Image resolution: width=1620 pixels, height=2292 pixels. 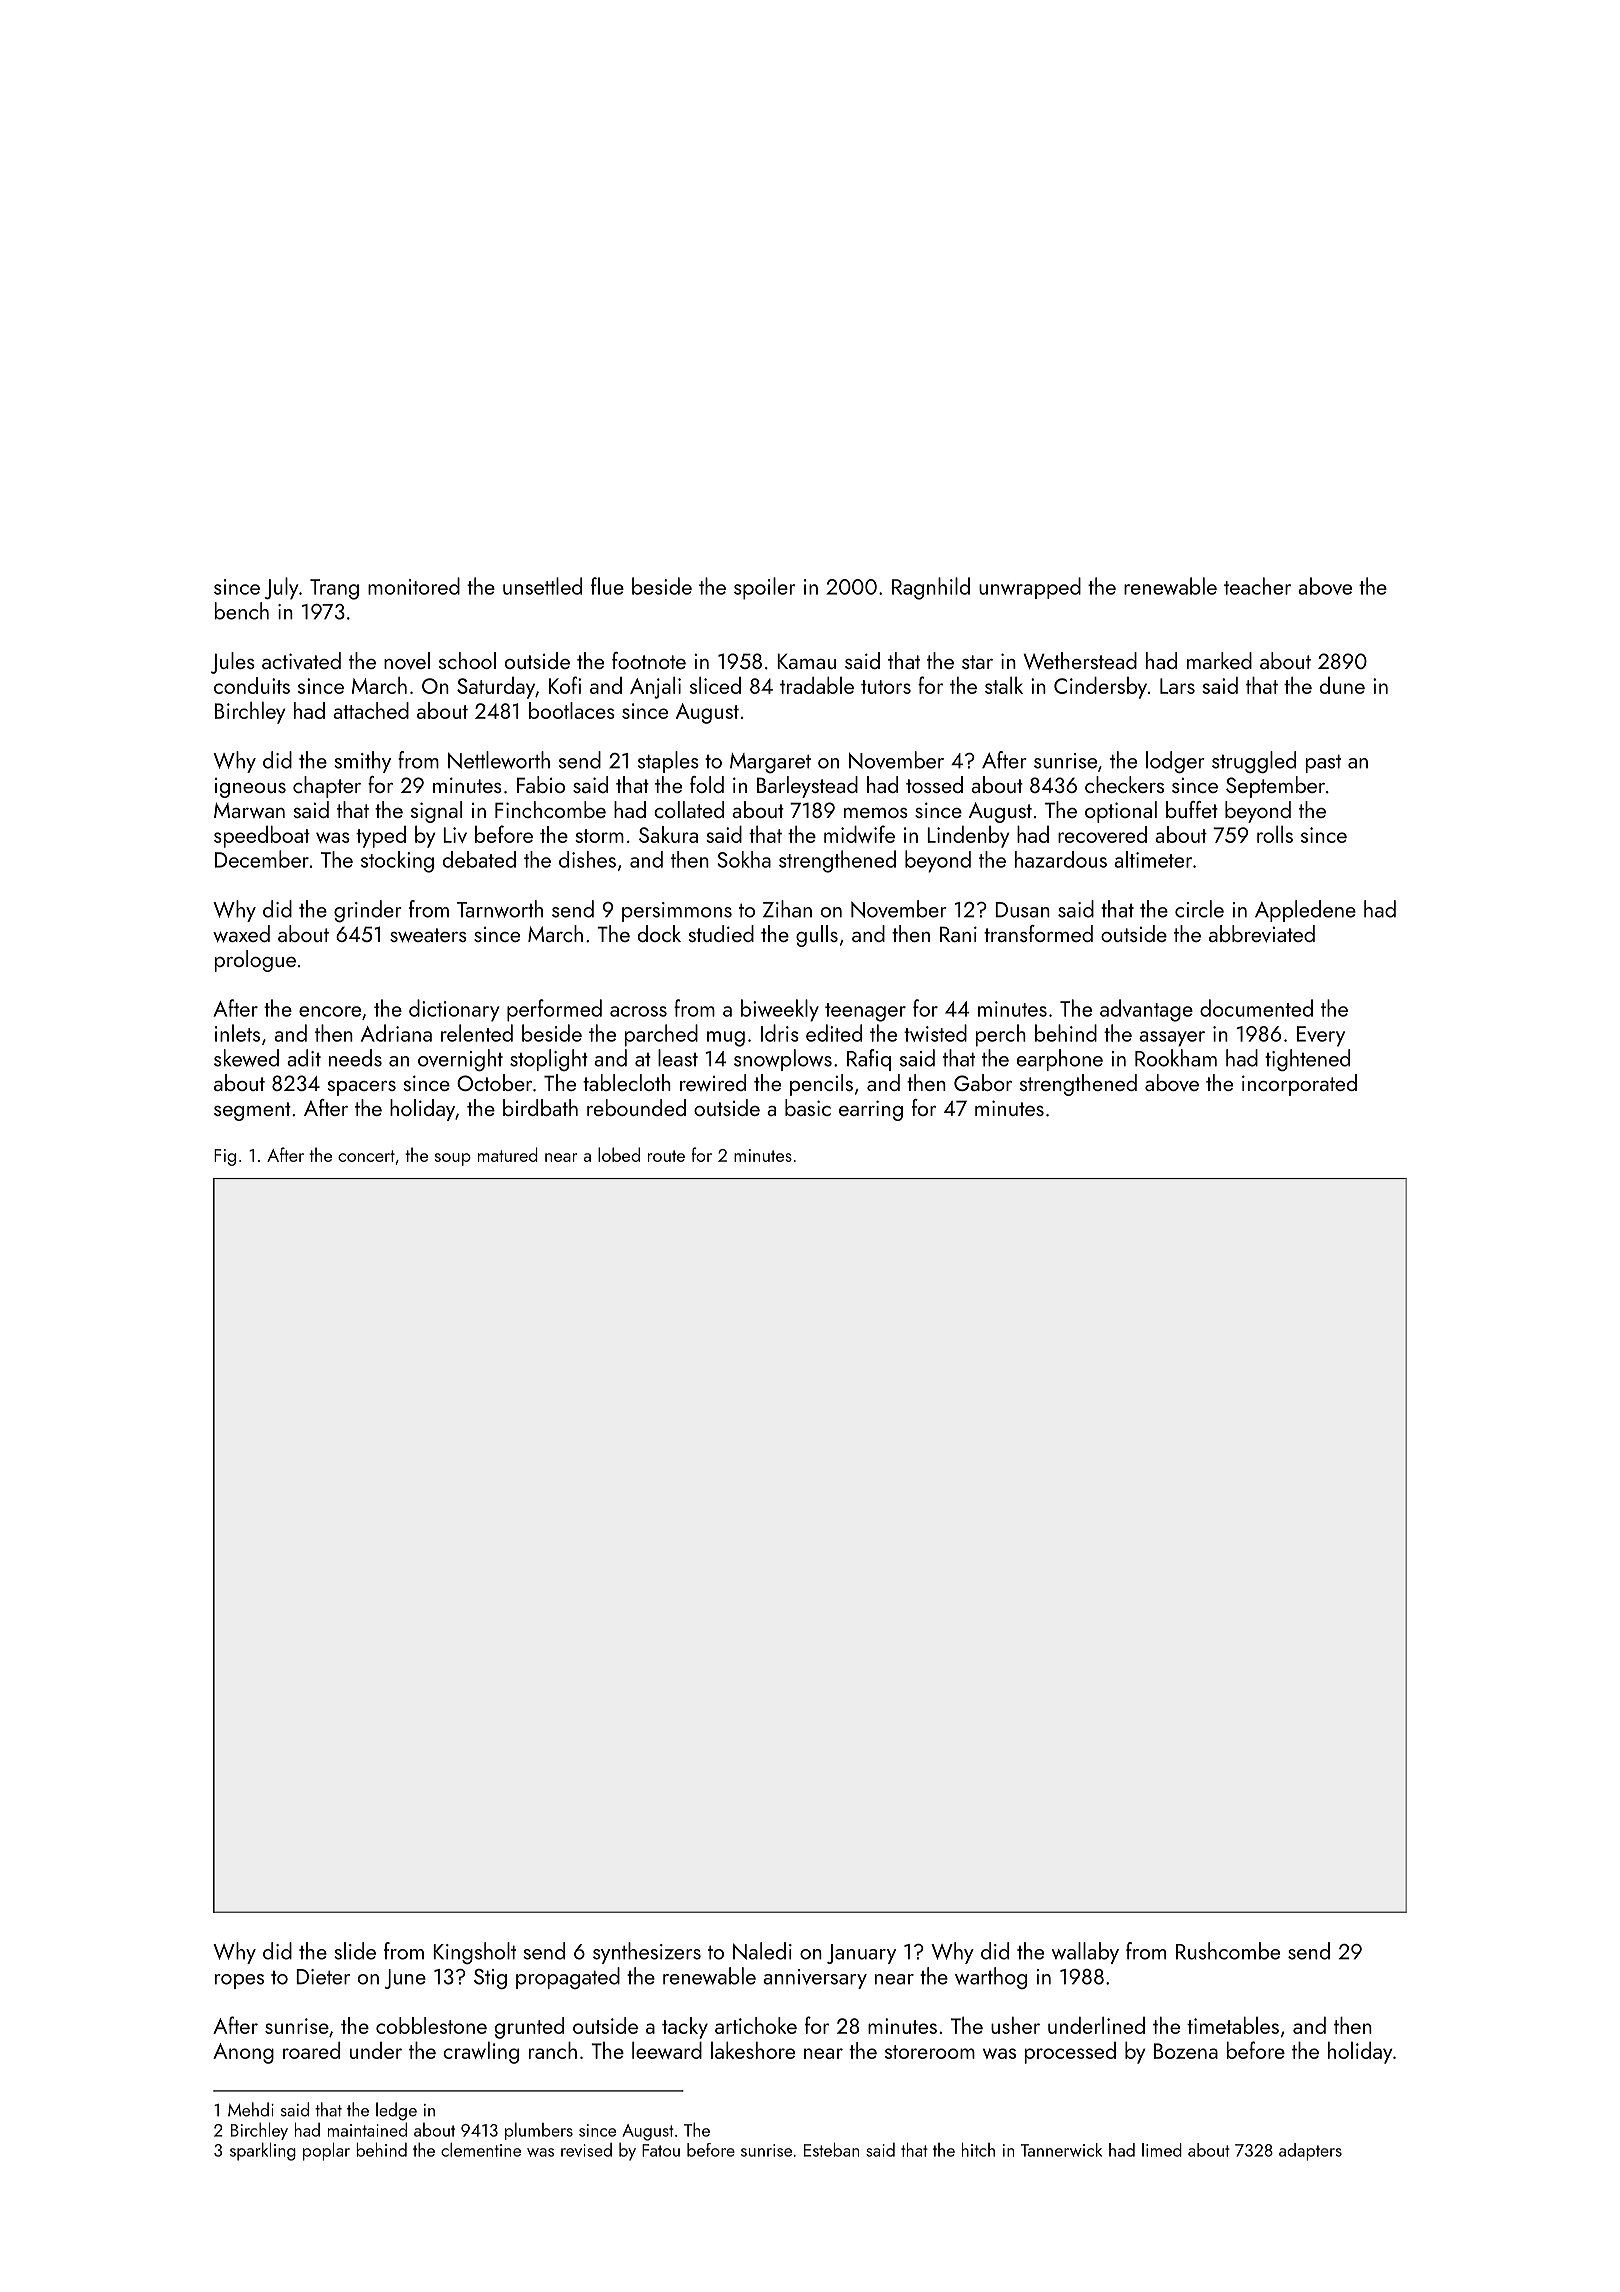 I want to click on cobblestone, so click(x=431, y=2025).
